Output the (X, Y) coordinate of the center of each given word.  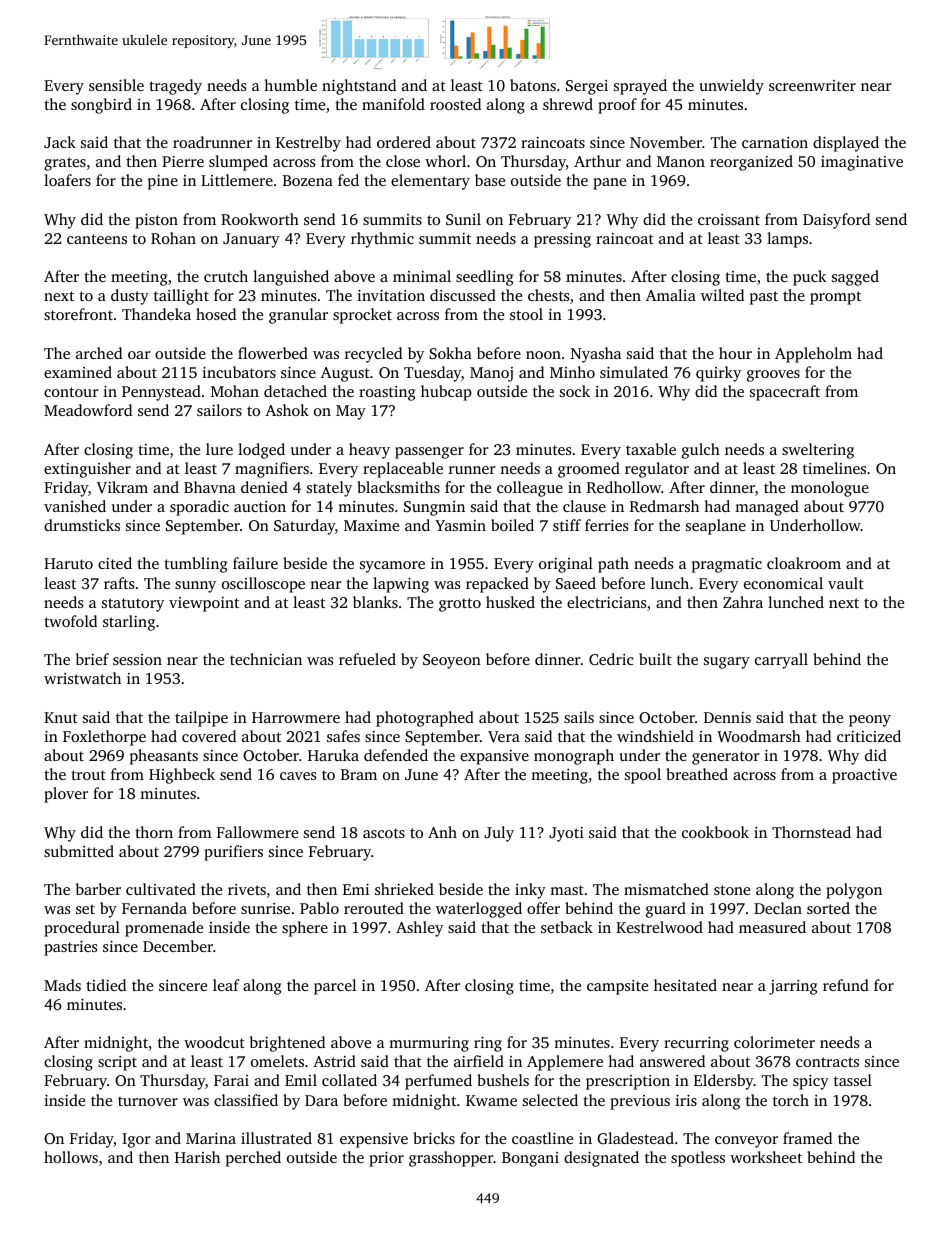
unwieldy (731, 87)
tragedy (175, 87)
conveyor (746, 1142)
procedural (82, 929)
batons (533, 85)
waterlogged (479, 910)
